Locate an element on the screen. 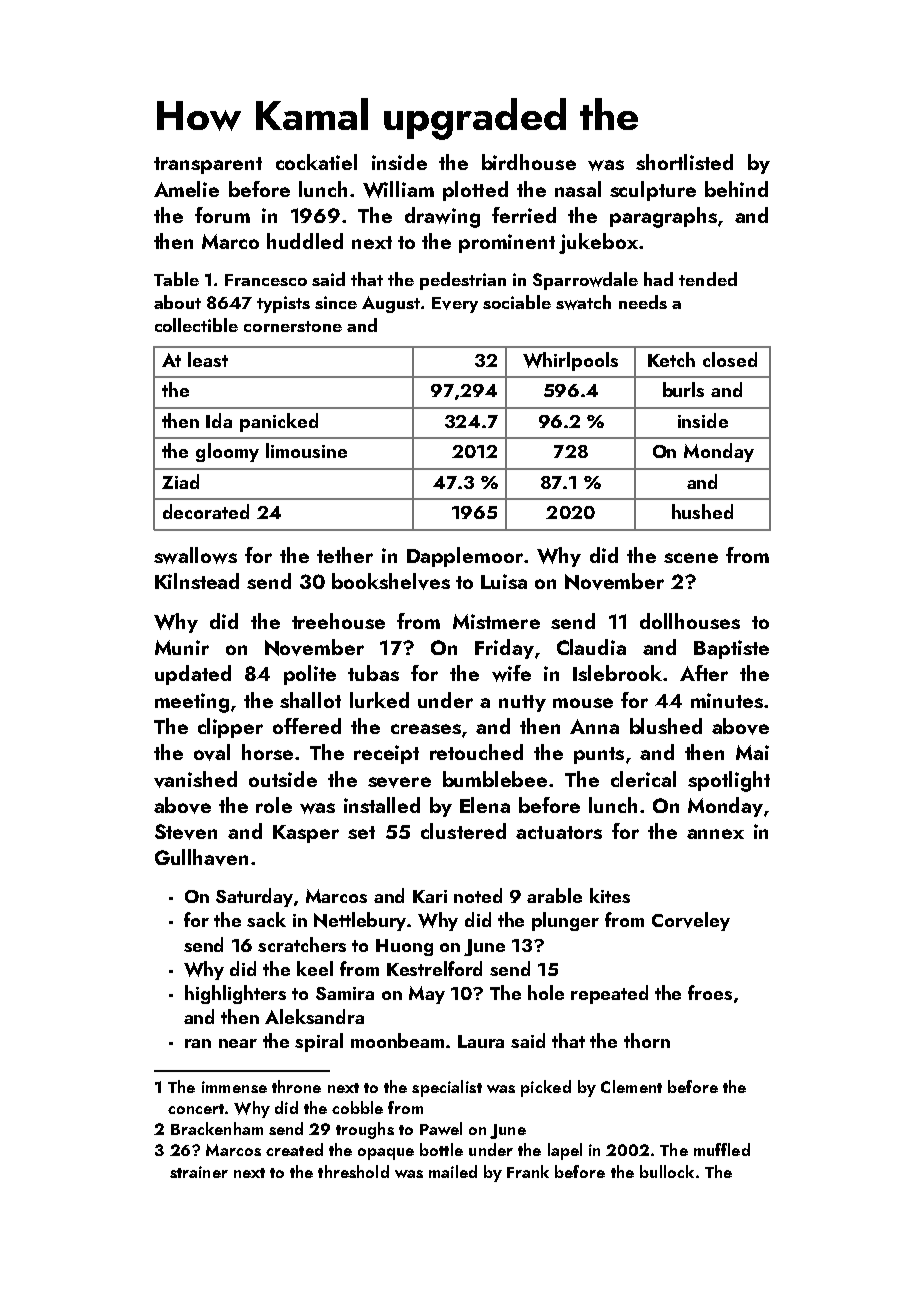  Gullhaven is located at coordinates (201, 857).
